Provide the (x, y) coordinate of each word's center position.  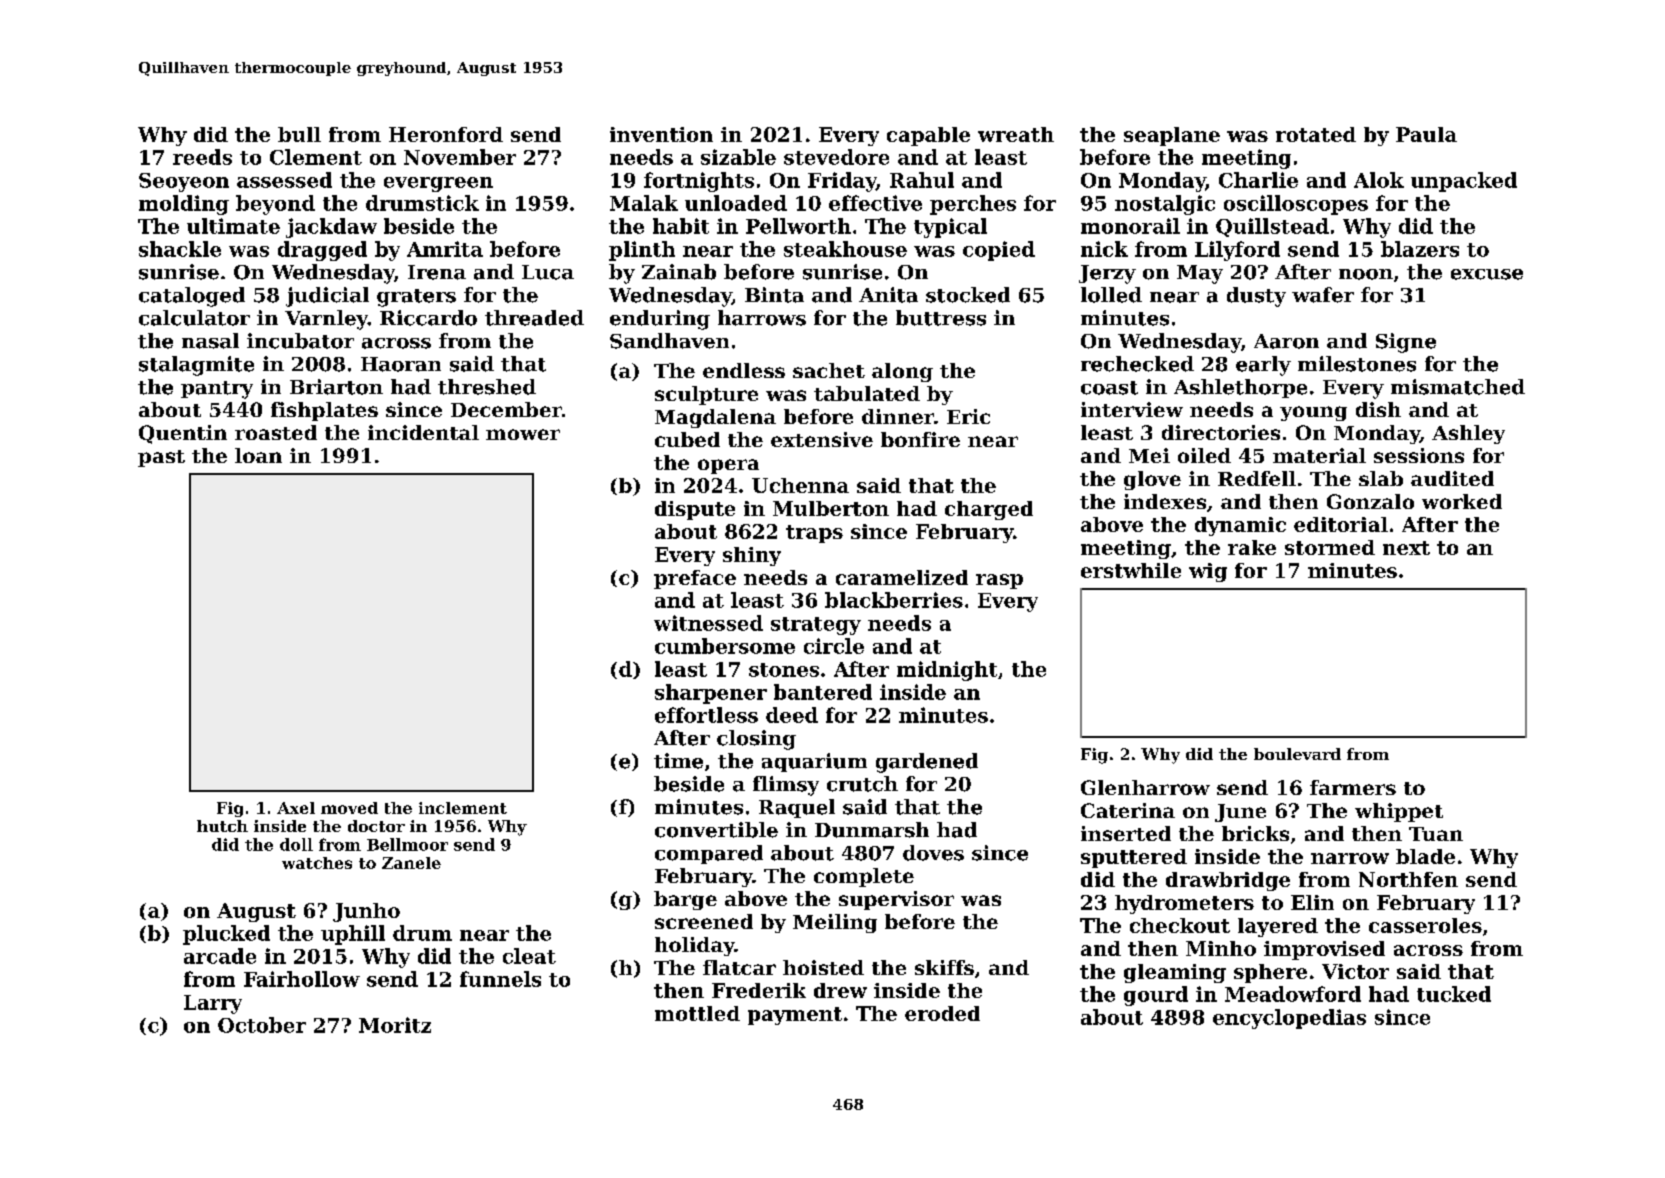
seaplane (1172, 136)
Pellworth (798, 226)
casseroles (1425, 925)
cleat (529, 956)
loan (258, 455)
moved (349, 808)
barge (685, 900)
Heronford (446, 134)
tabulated (867, 393)
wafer (1323, 295)
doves (933, 853)
